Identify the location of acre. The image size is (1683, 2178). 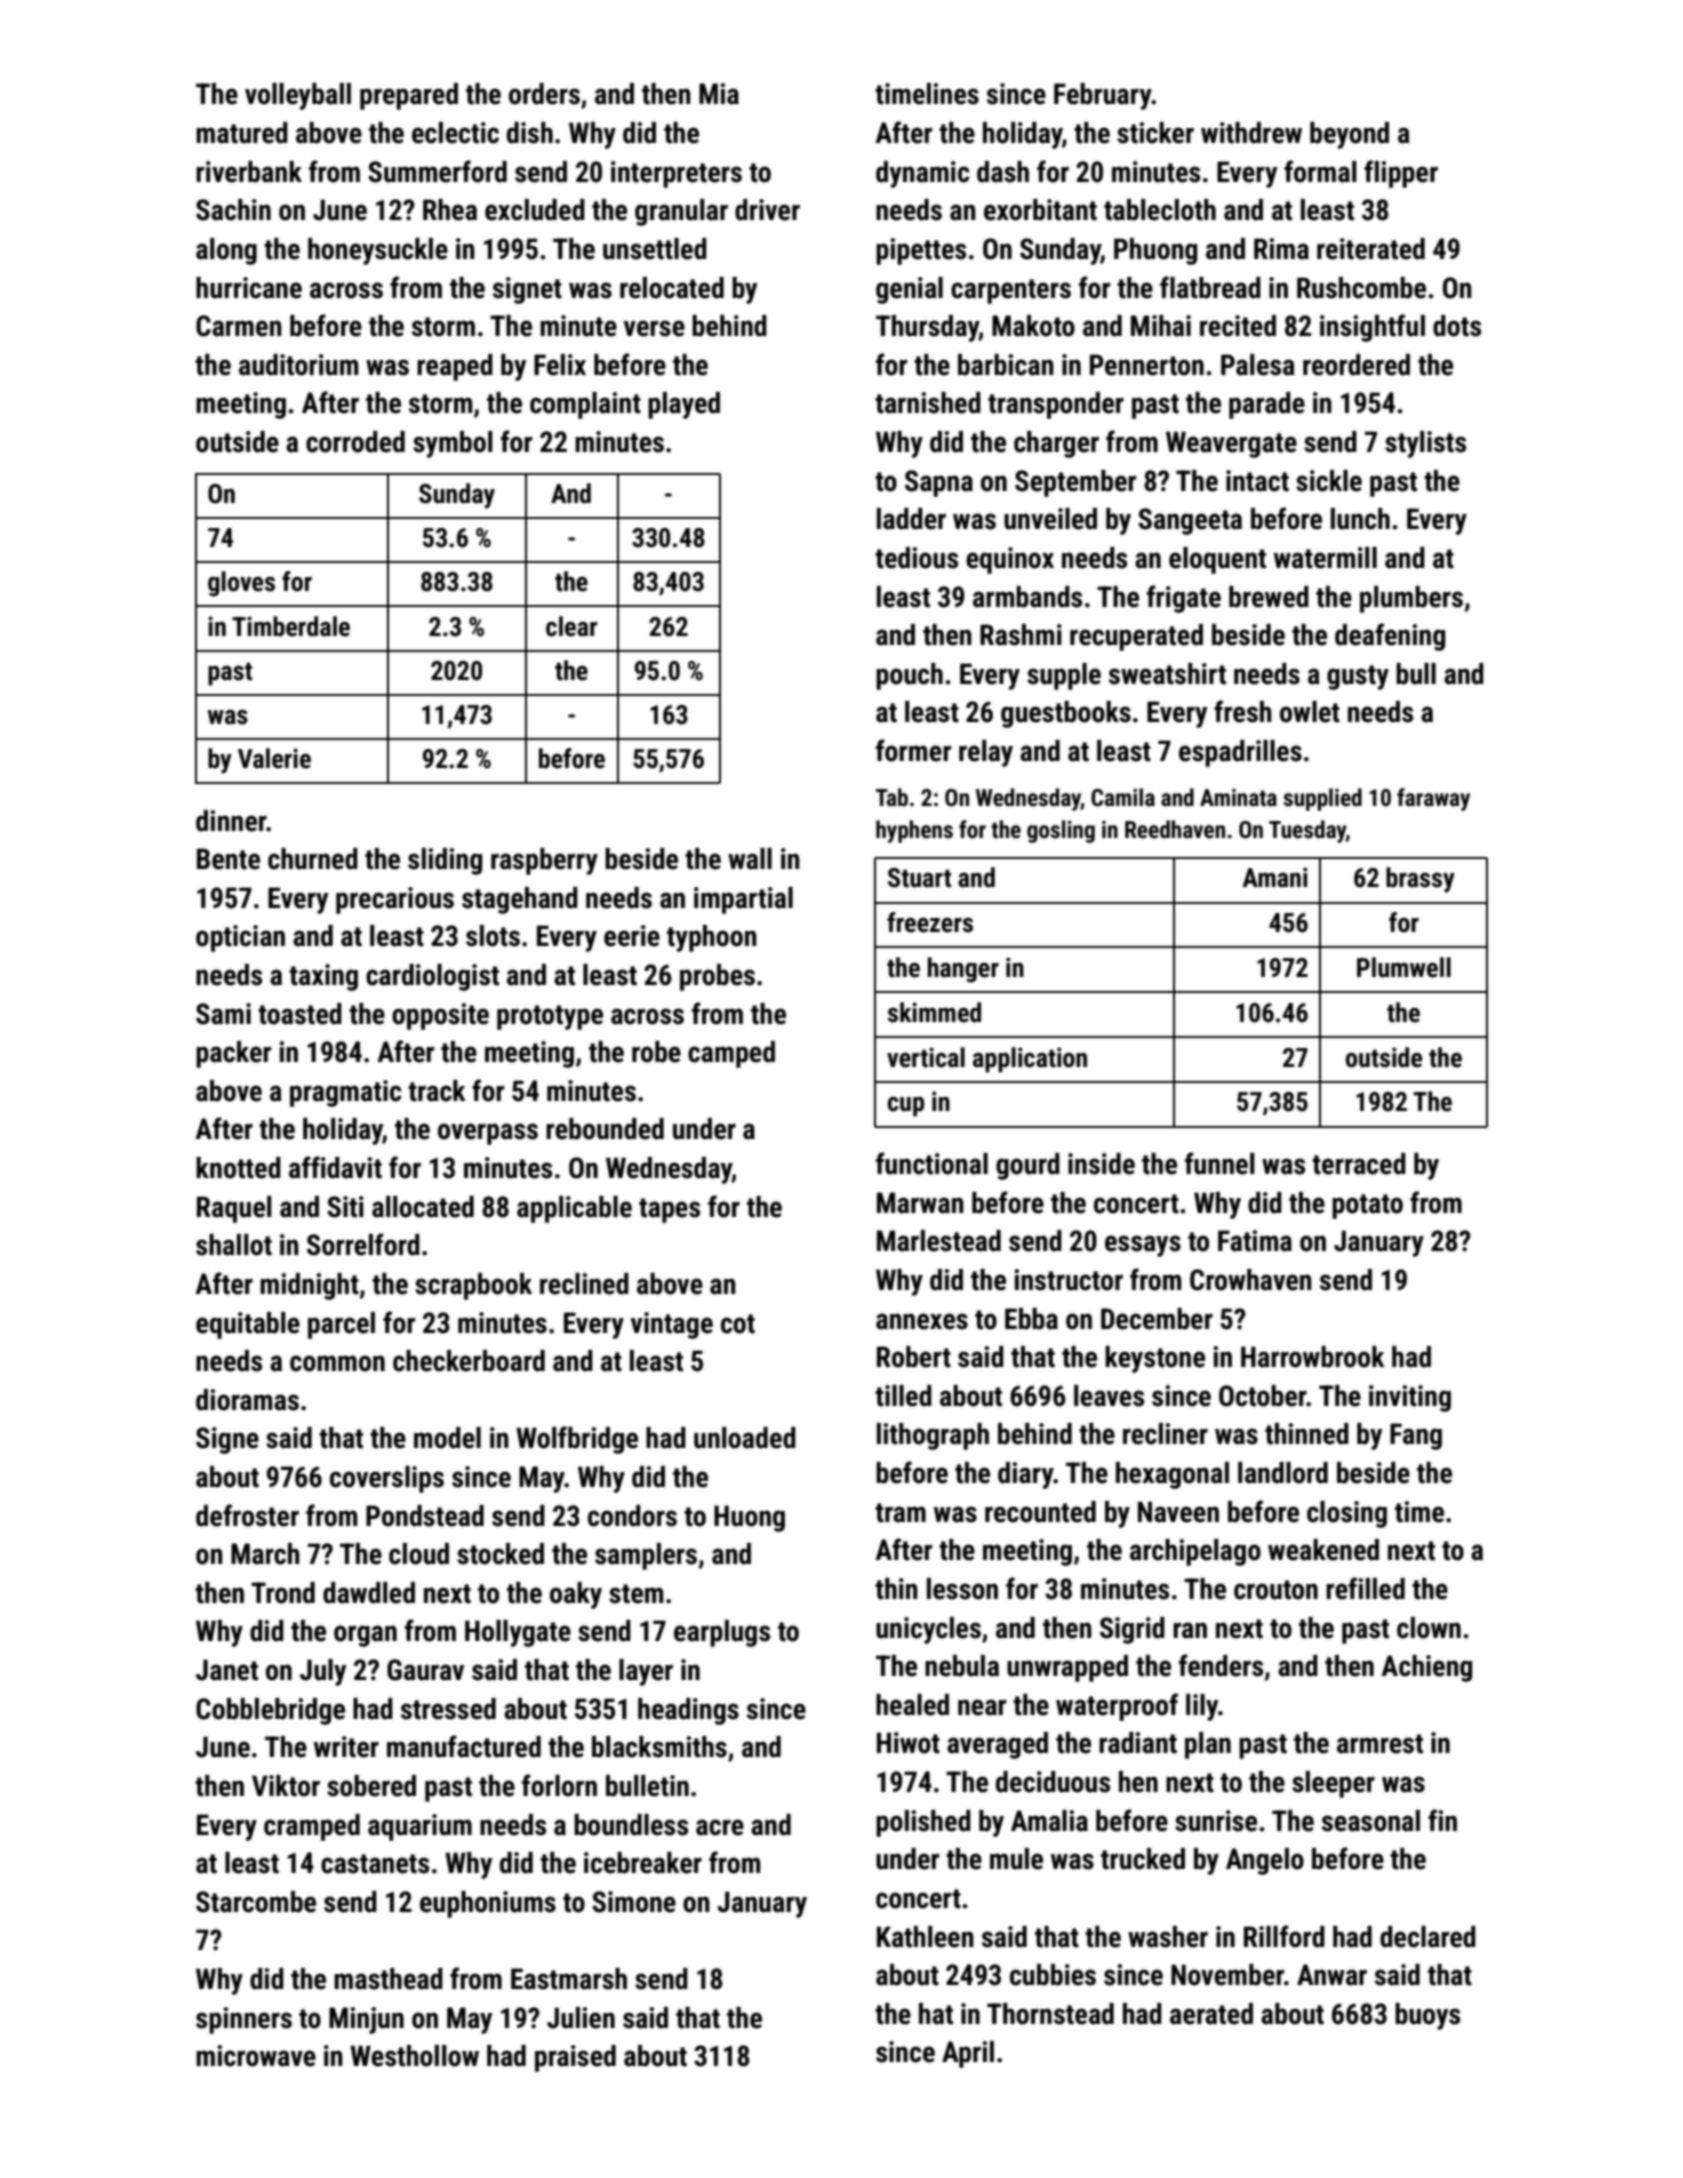
(720, 1827).
